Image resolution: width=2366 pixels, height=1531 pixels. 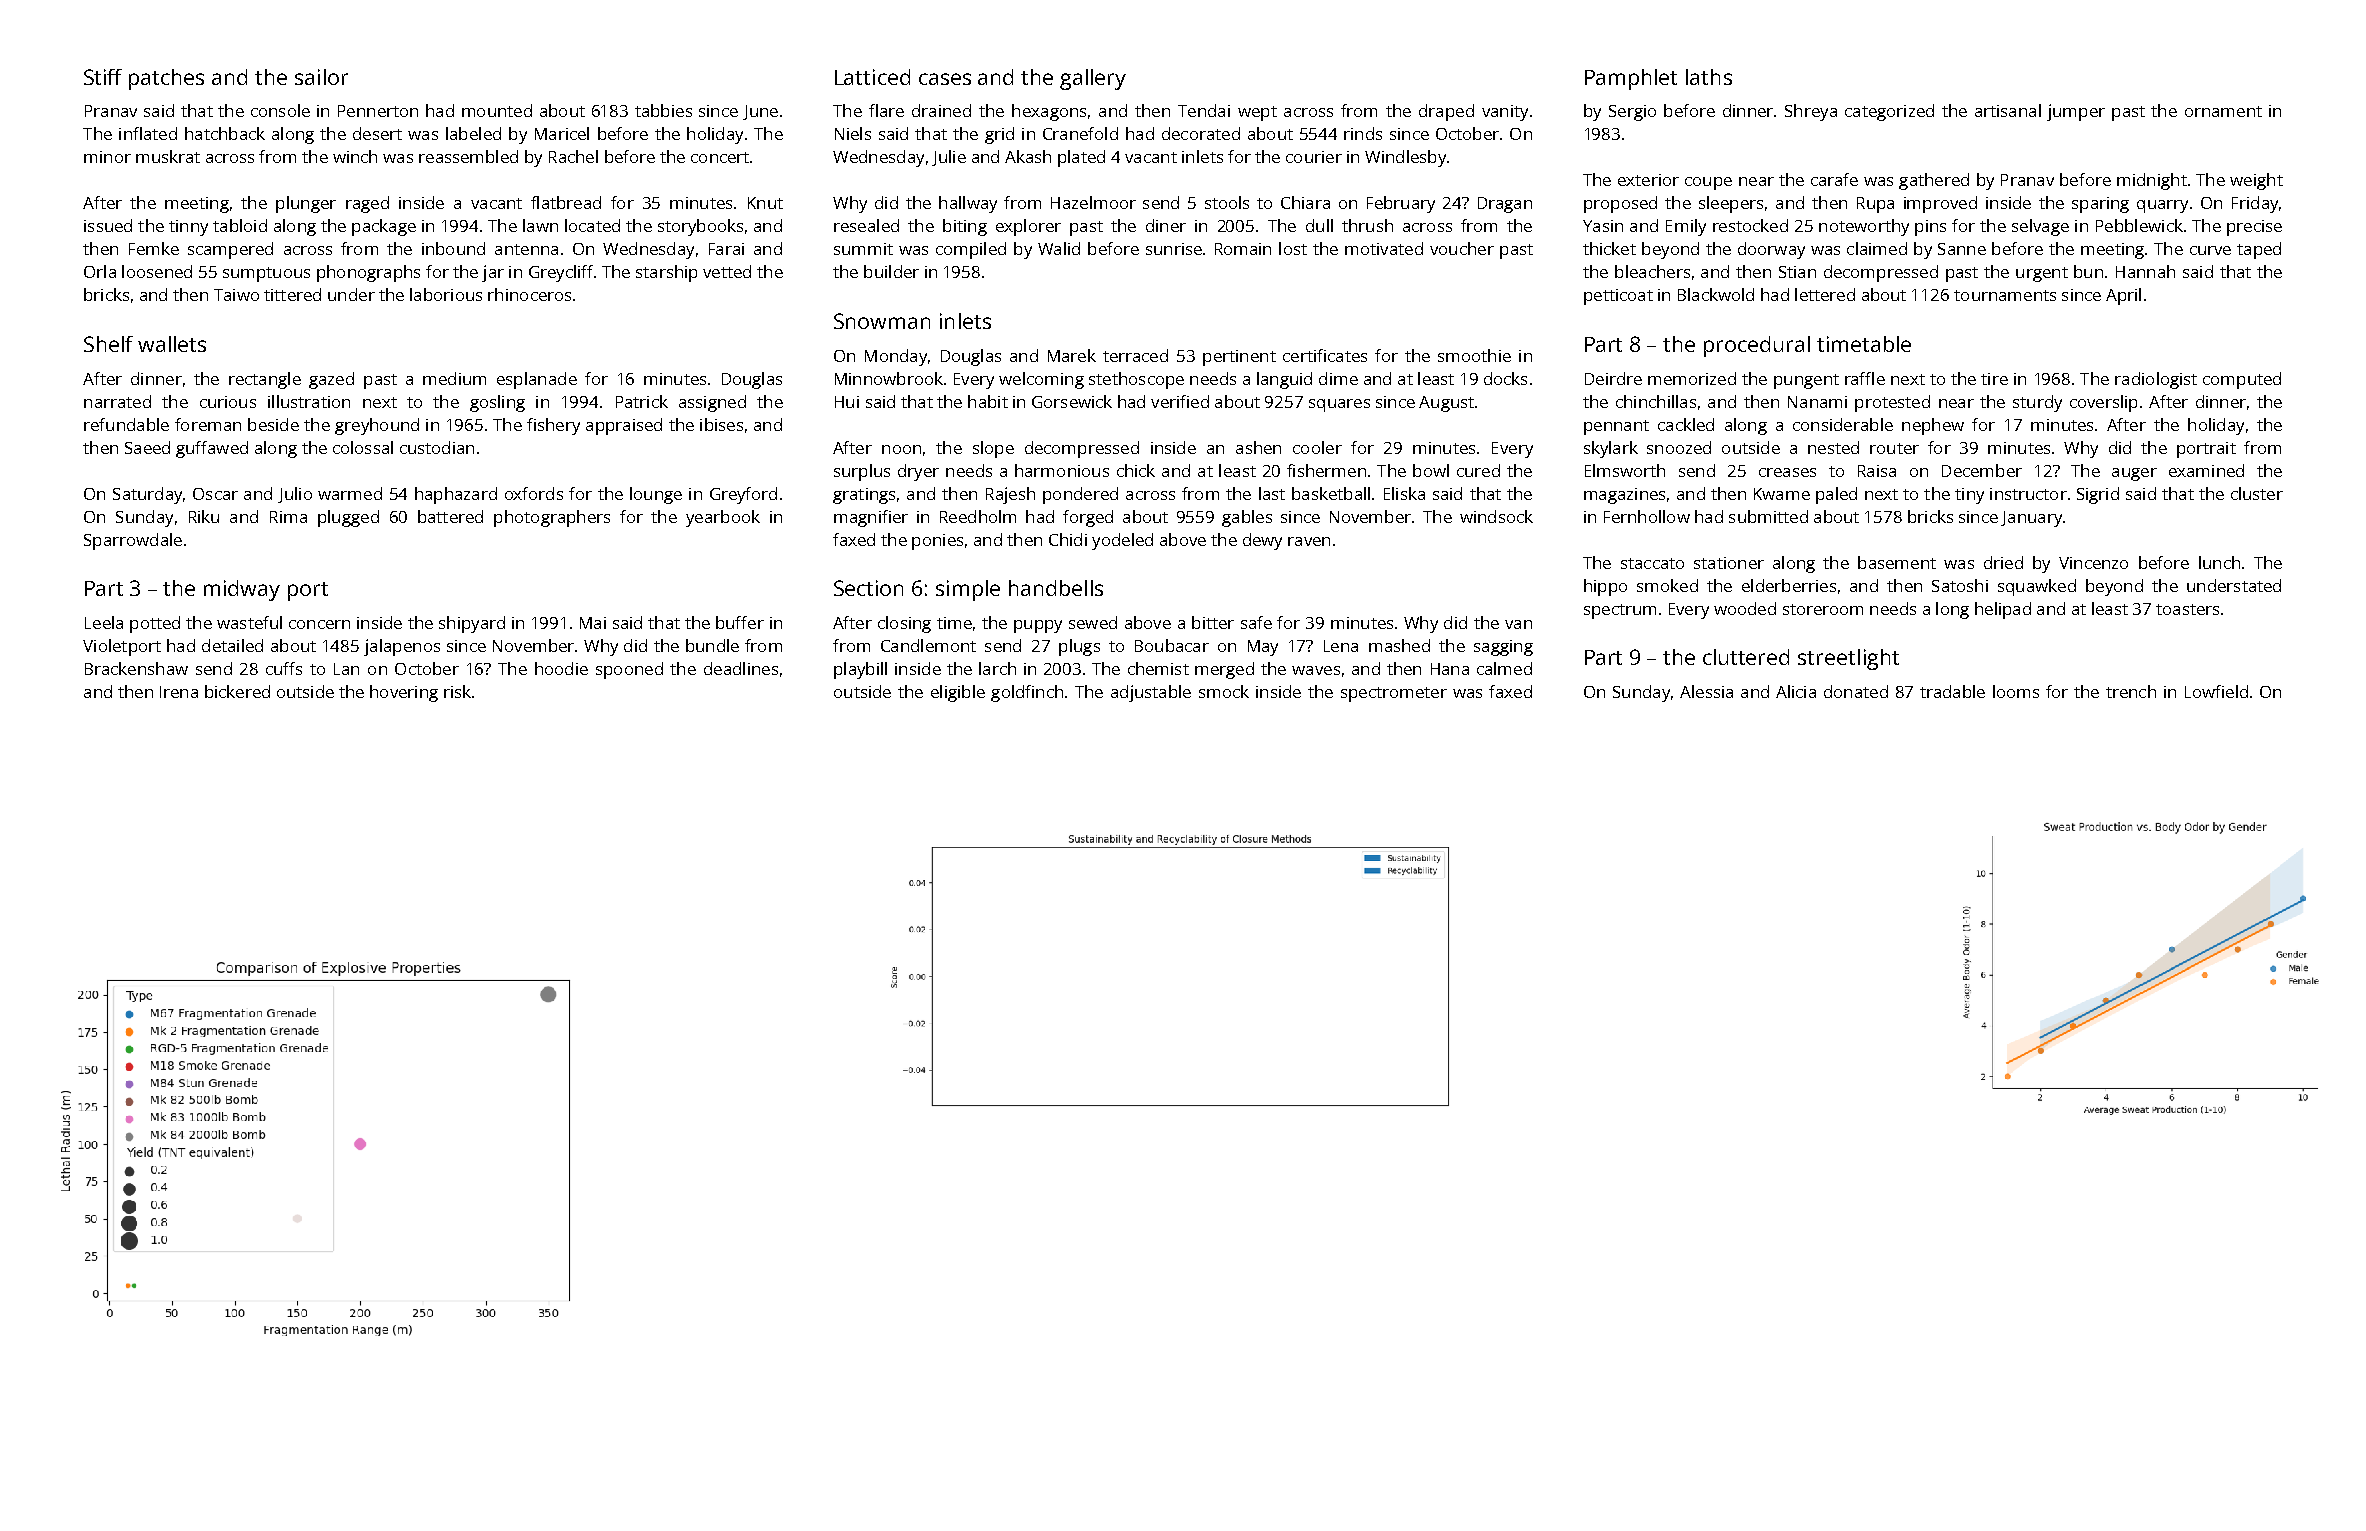 I want to click on custodian, so click(x=437, y=447).
